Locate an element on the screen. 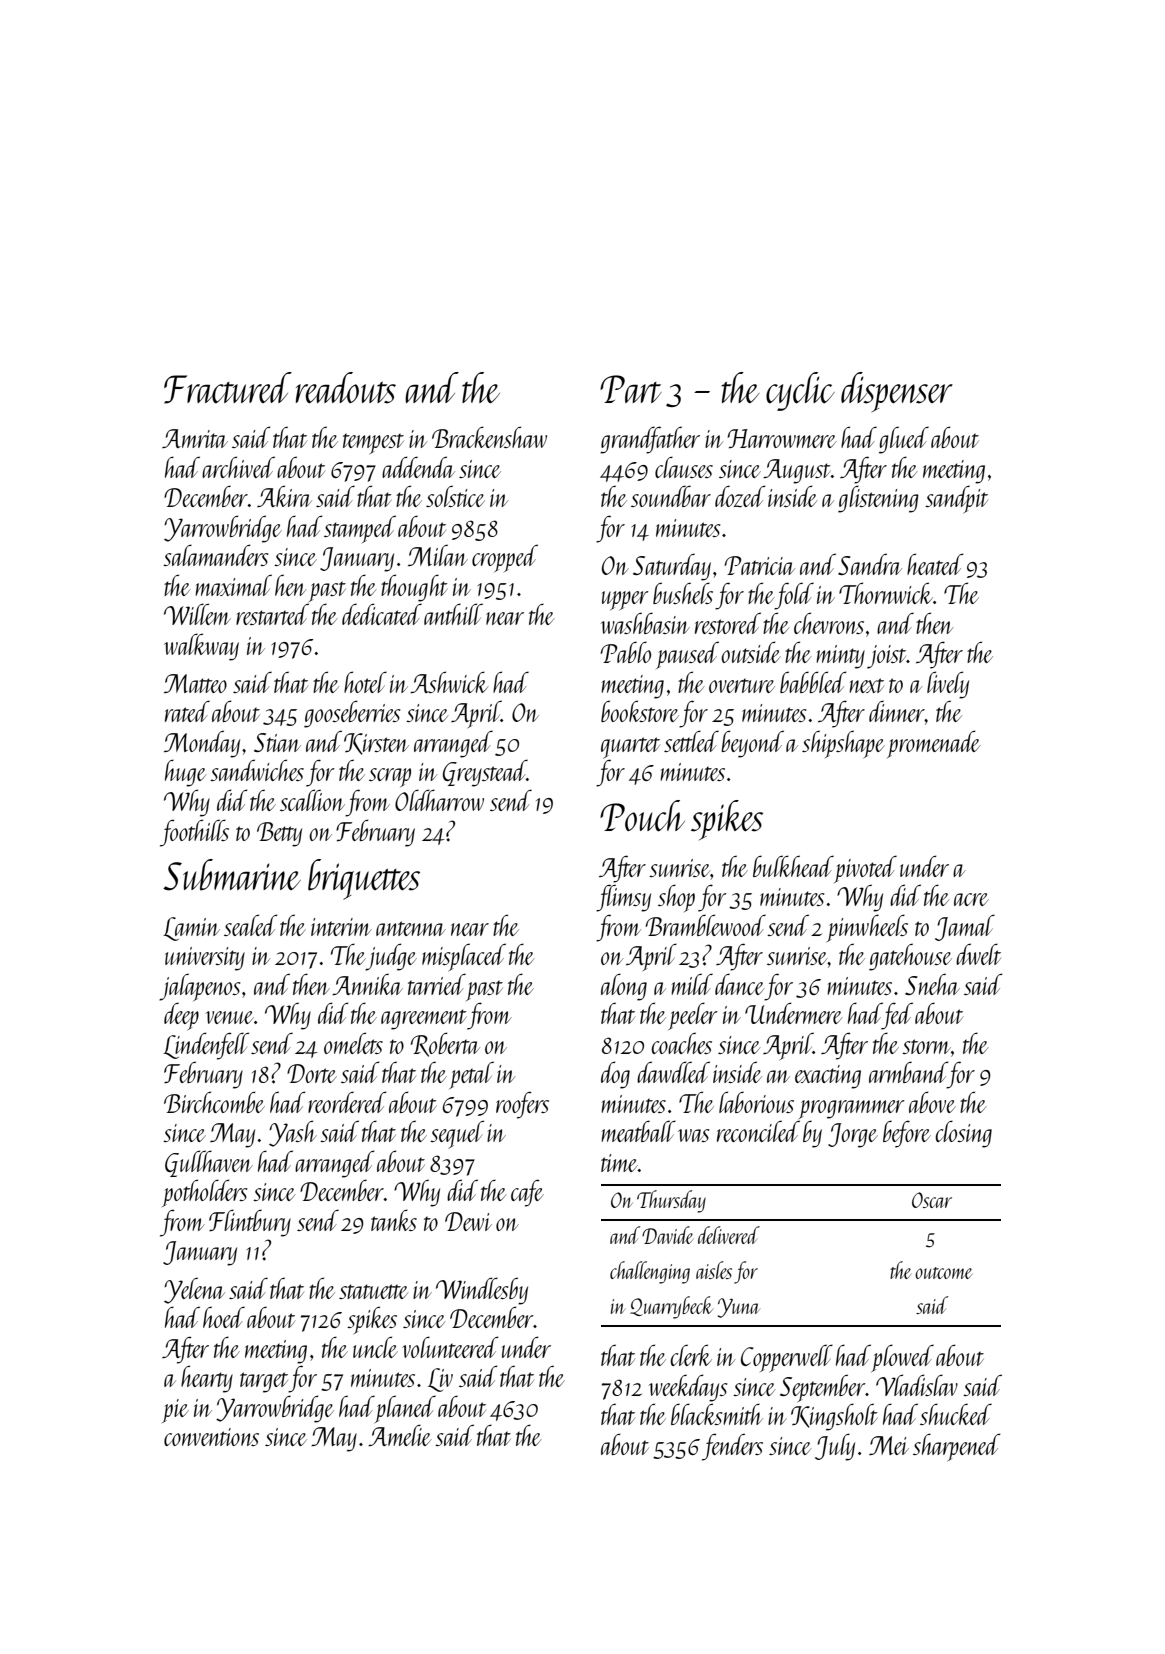 The image size is (1165, 1654). peeler is located at coordinates (693, 1016).
